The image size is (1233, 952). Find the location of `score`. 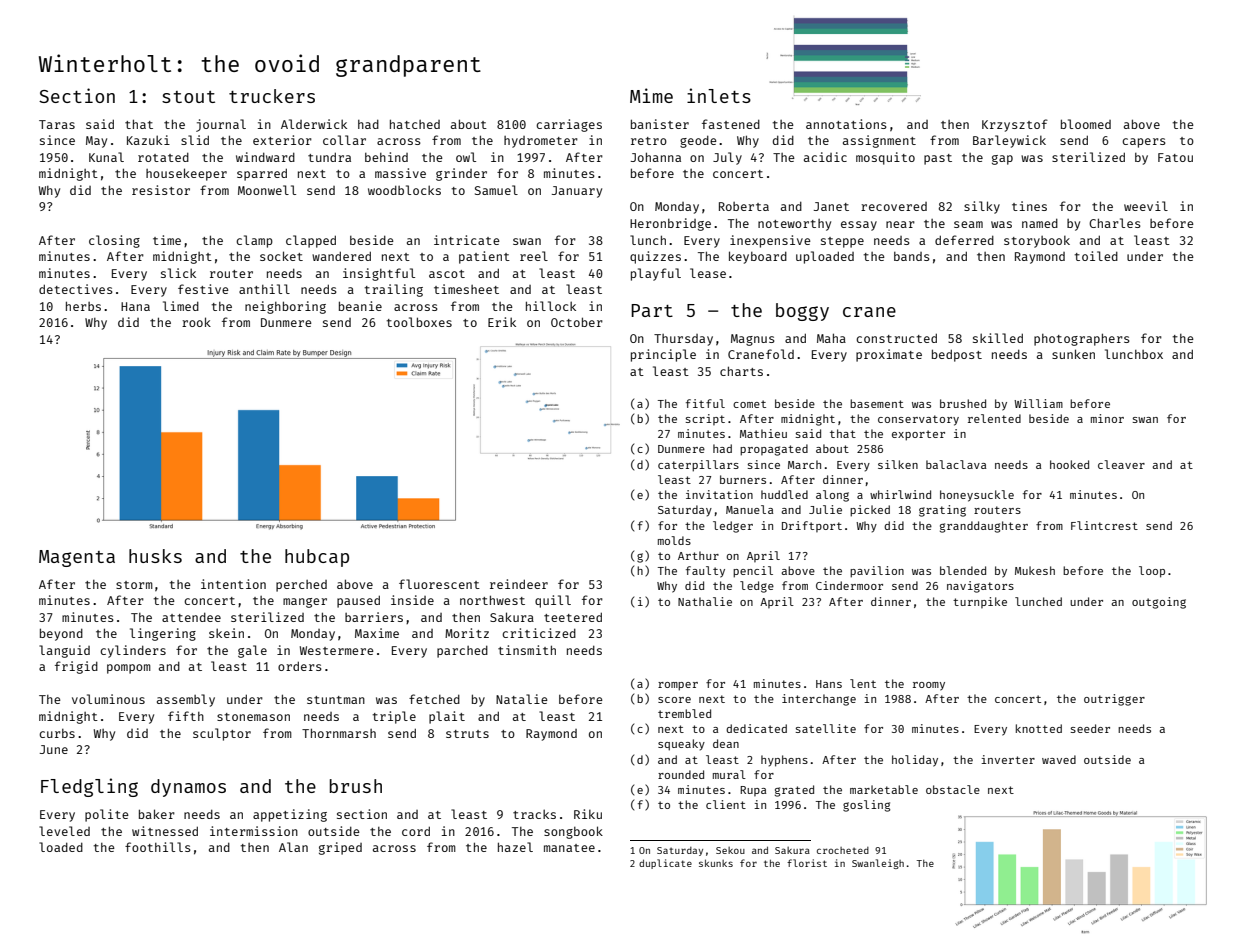

score is located at coordinates (674, 700).
